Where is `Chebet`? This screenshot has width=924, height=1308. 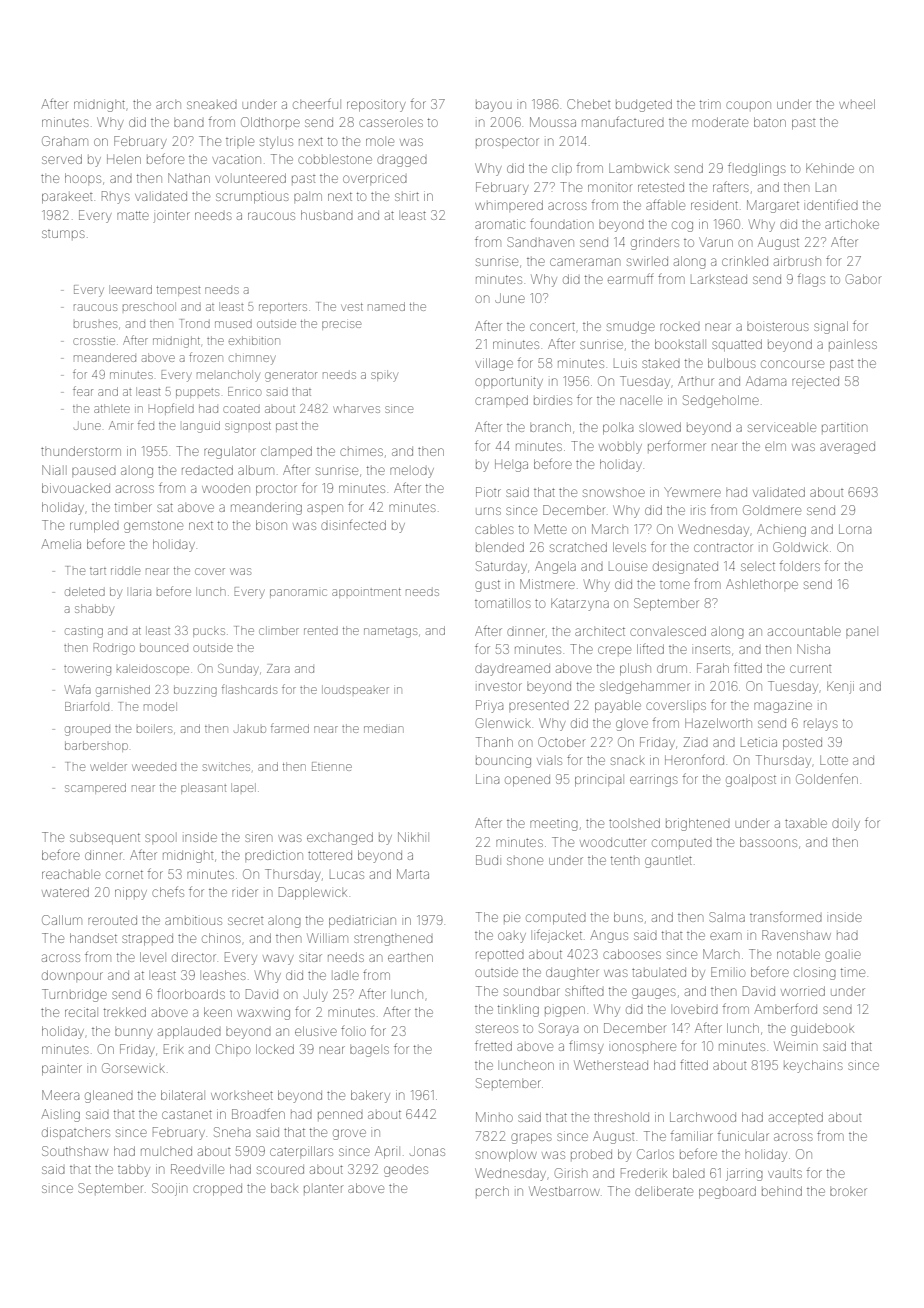
Chebet is located at coordinates (588, 104).
